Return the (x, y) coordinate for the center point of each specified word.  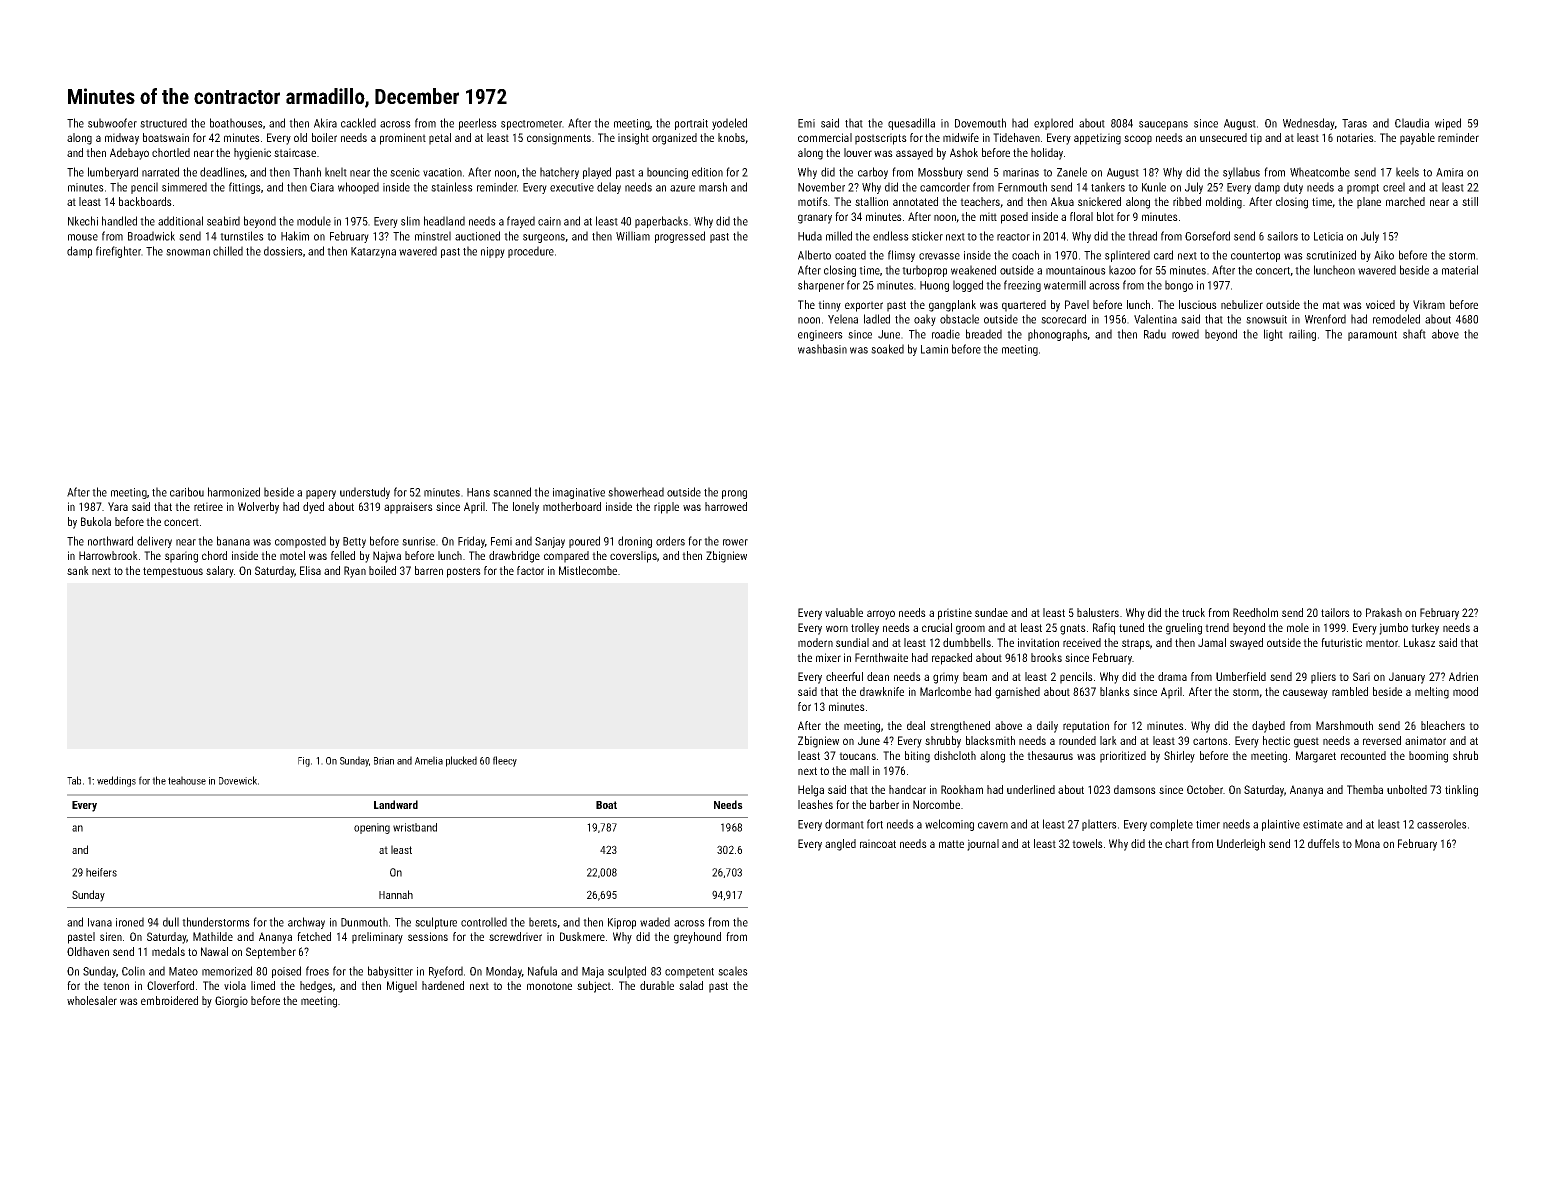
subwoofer (112, 123)
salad (691, 985)
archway (306, 923)
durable (657, 985)
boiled (382, 570)
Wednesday (1309, 124)
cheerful (844, 676)
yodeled (729, 124)
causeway (1305, 694)
